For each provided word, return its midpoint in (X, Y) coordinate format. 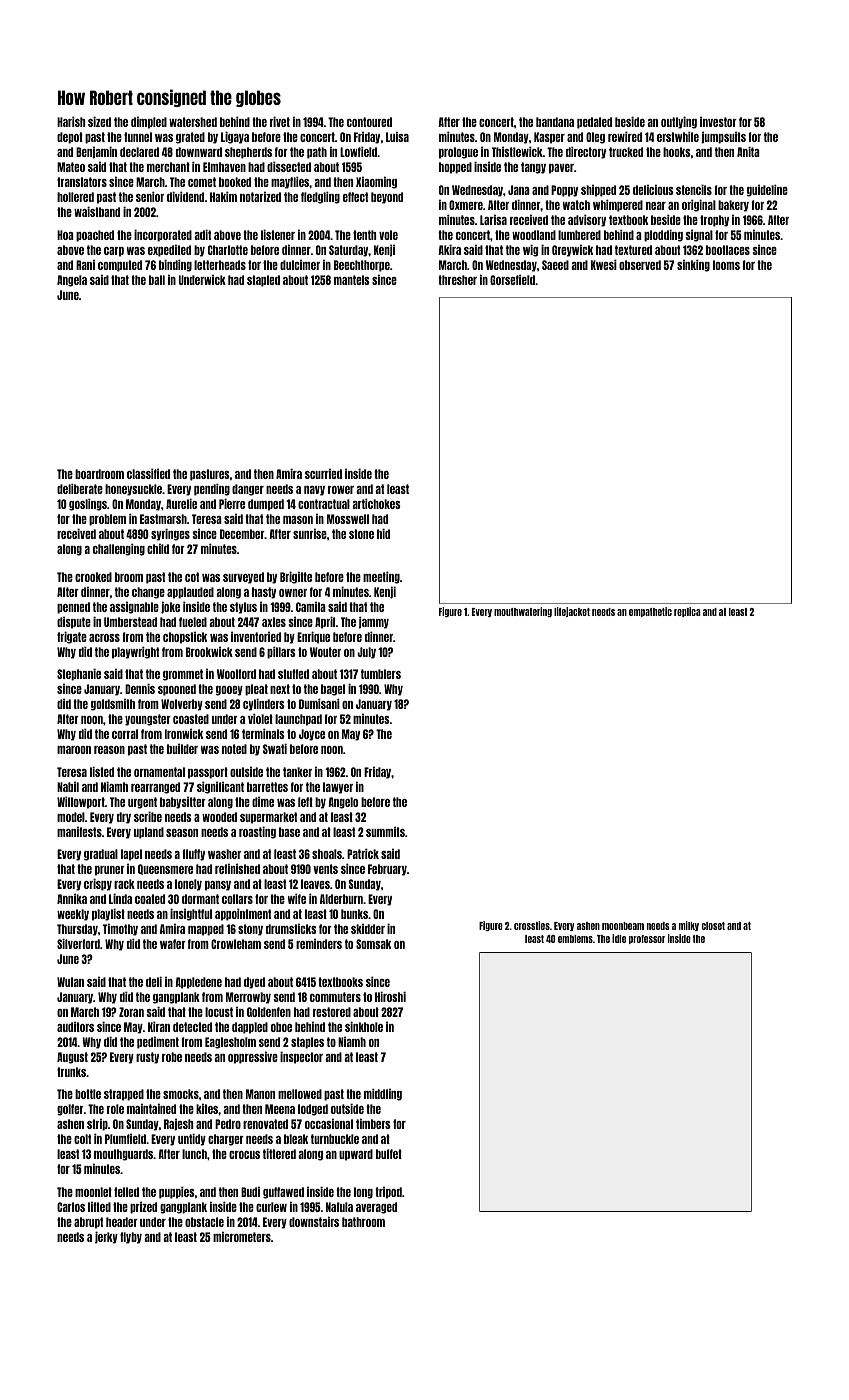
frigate (72, 637)
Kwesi (604, 264)
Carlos (71, 1207)
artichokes (376, 503)
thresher (457, 280)
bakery (733, 206)
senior (150, 196)
